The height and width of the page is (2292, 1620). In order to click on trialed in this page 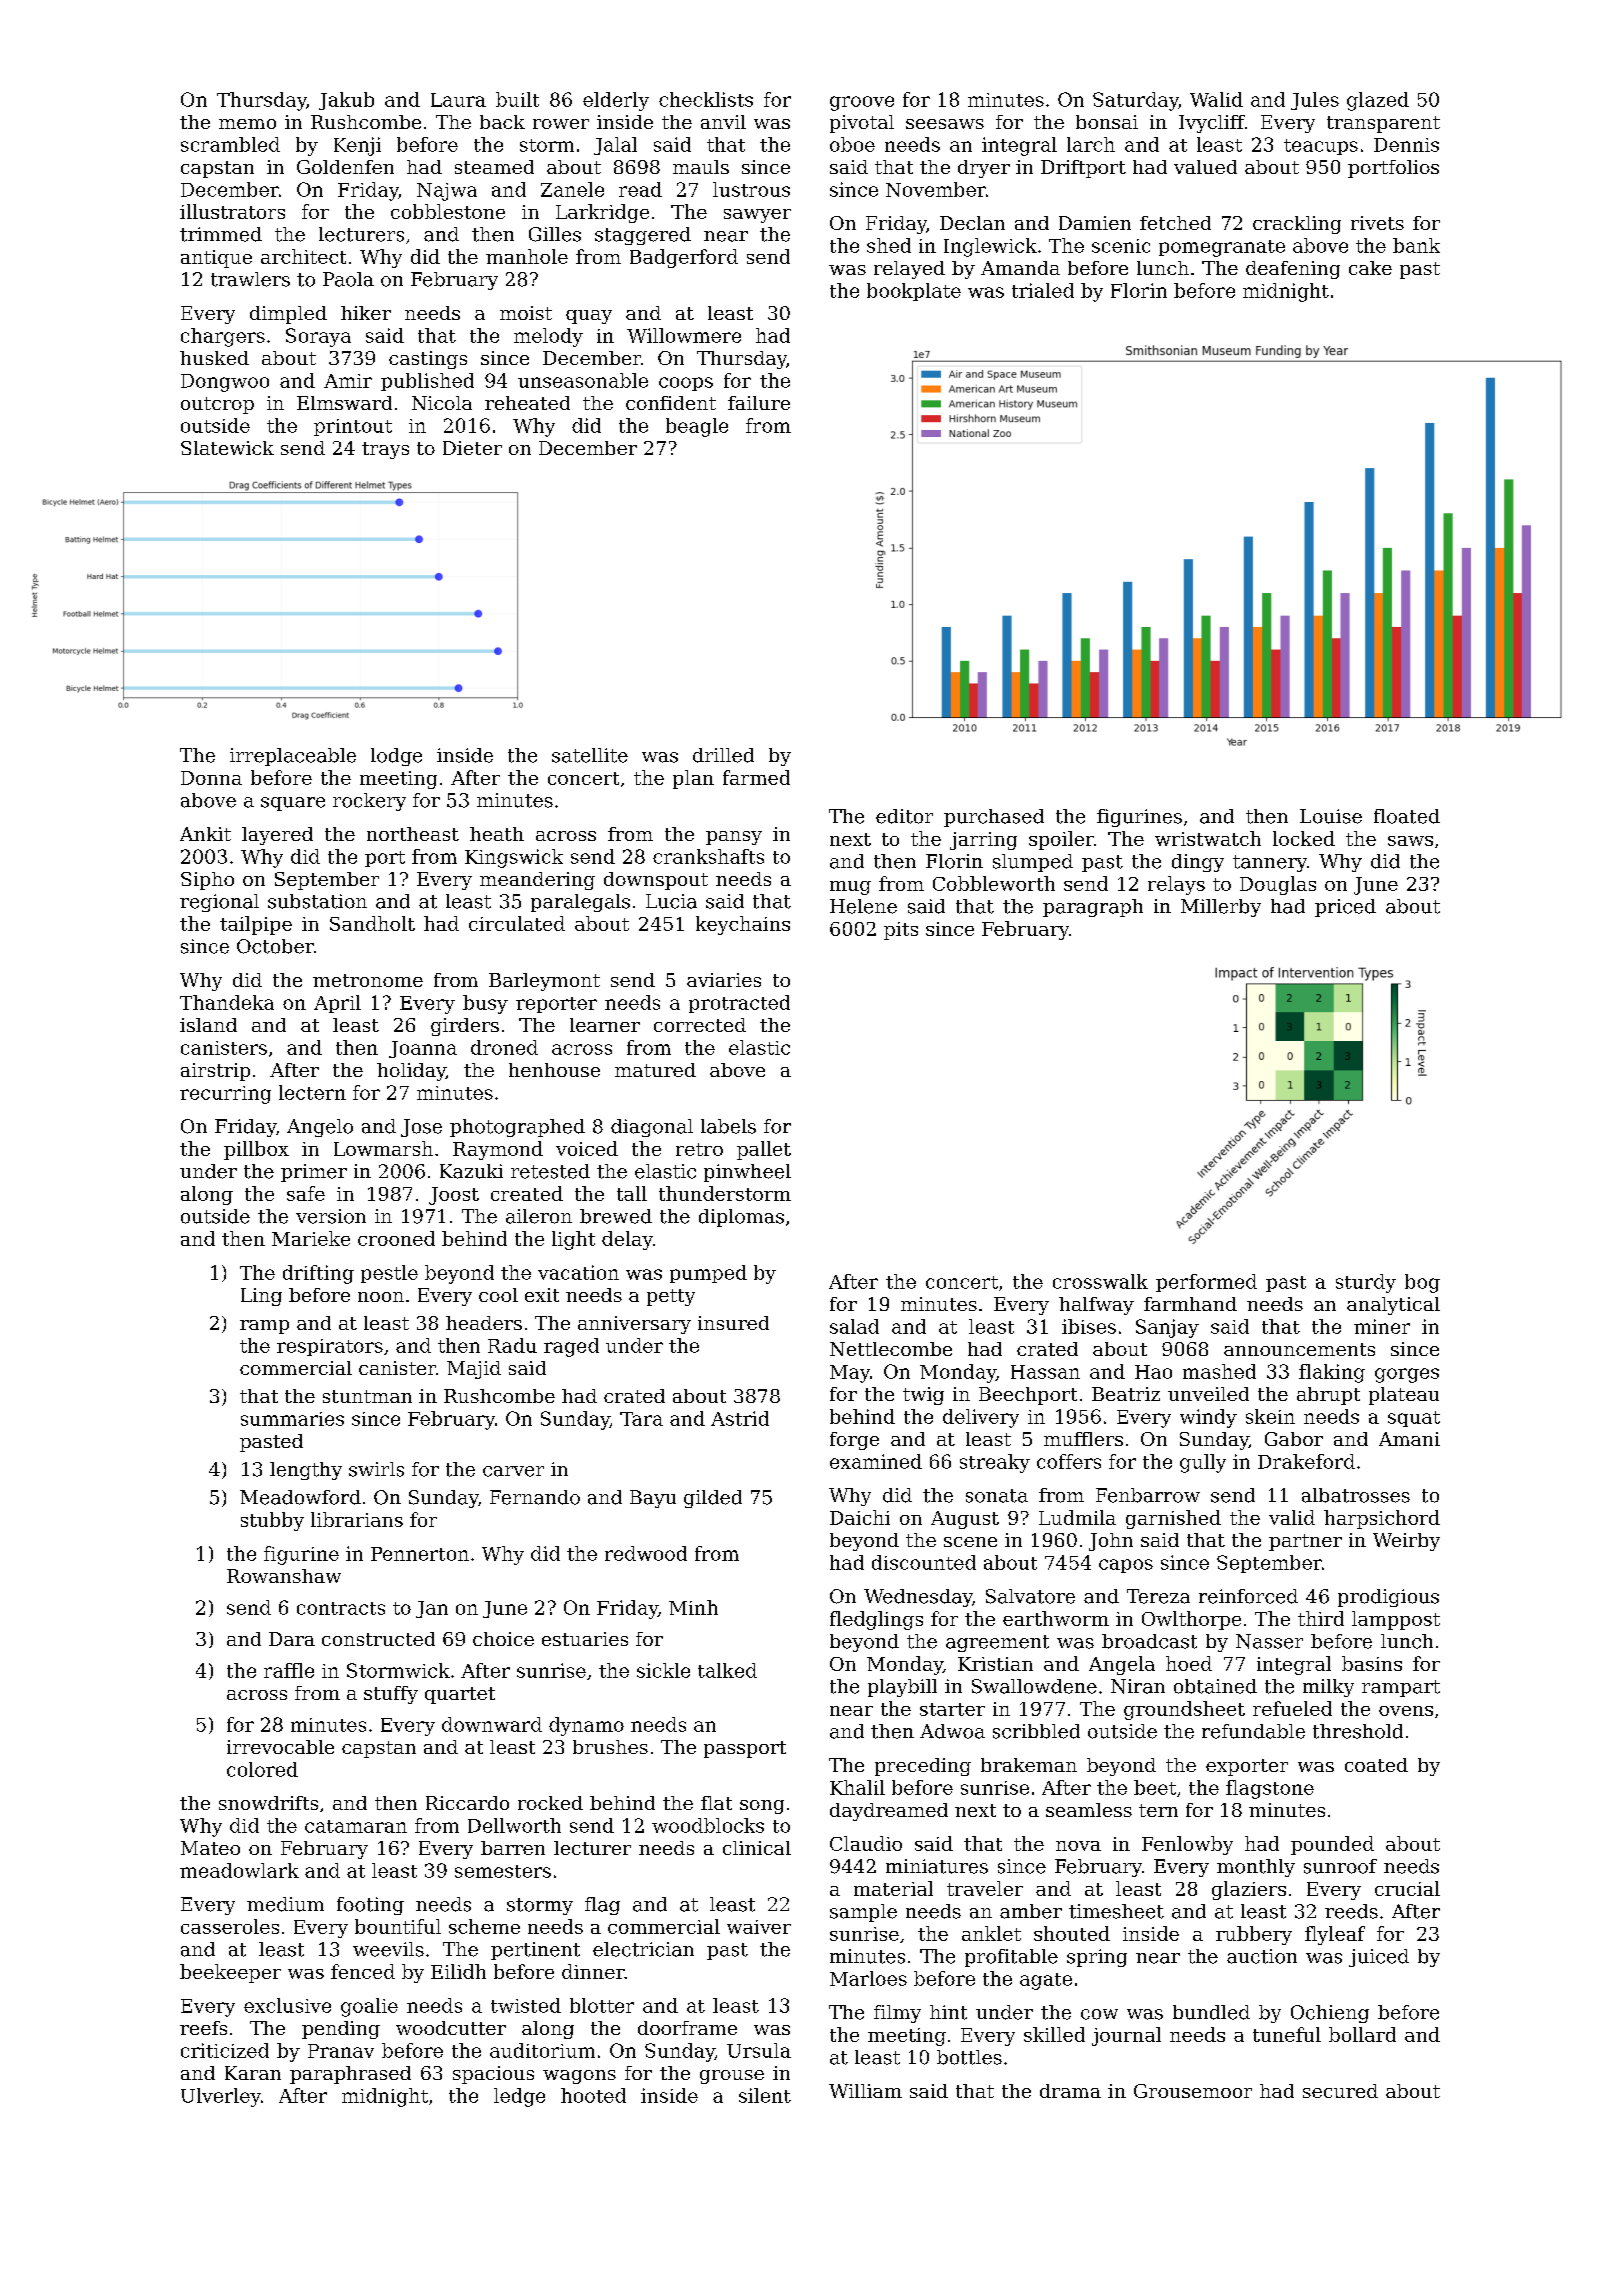, I will do `click(1043, 290)`.
